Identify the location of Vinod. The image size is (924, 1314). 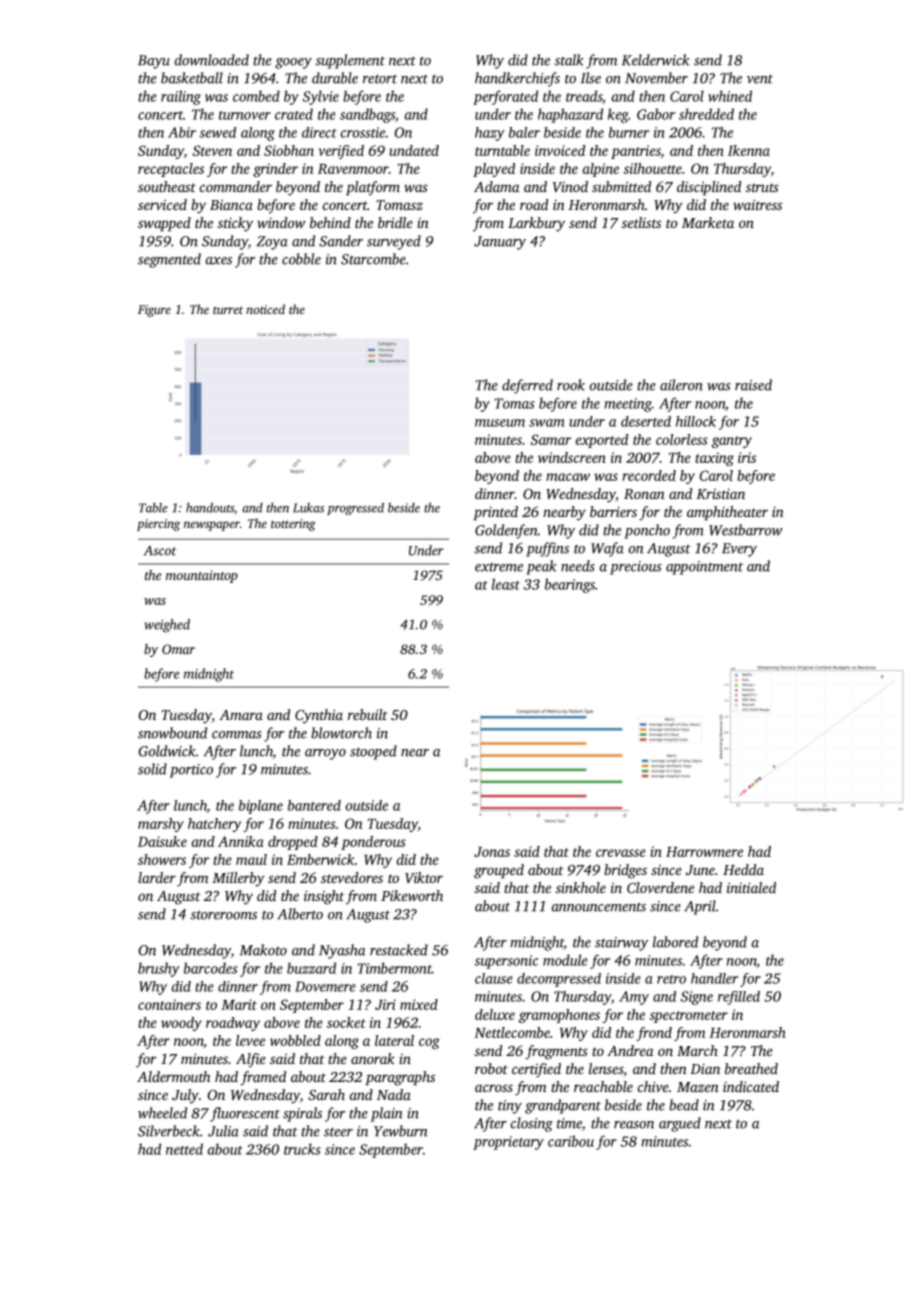
(570, 186).
